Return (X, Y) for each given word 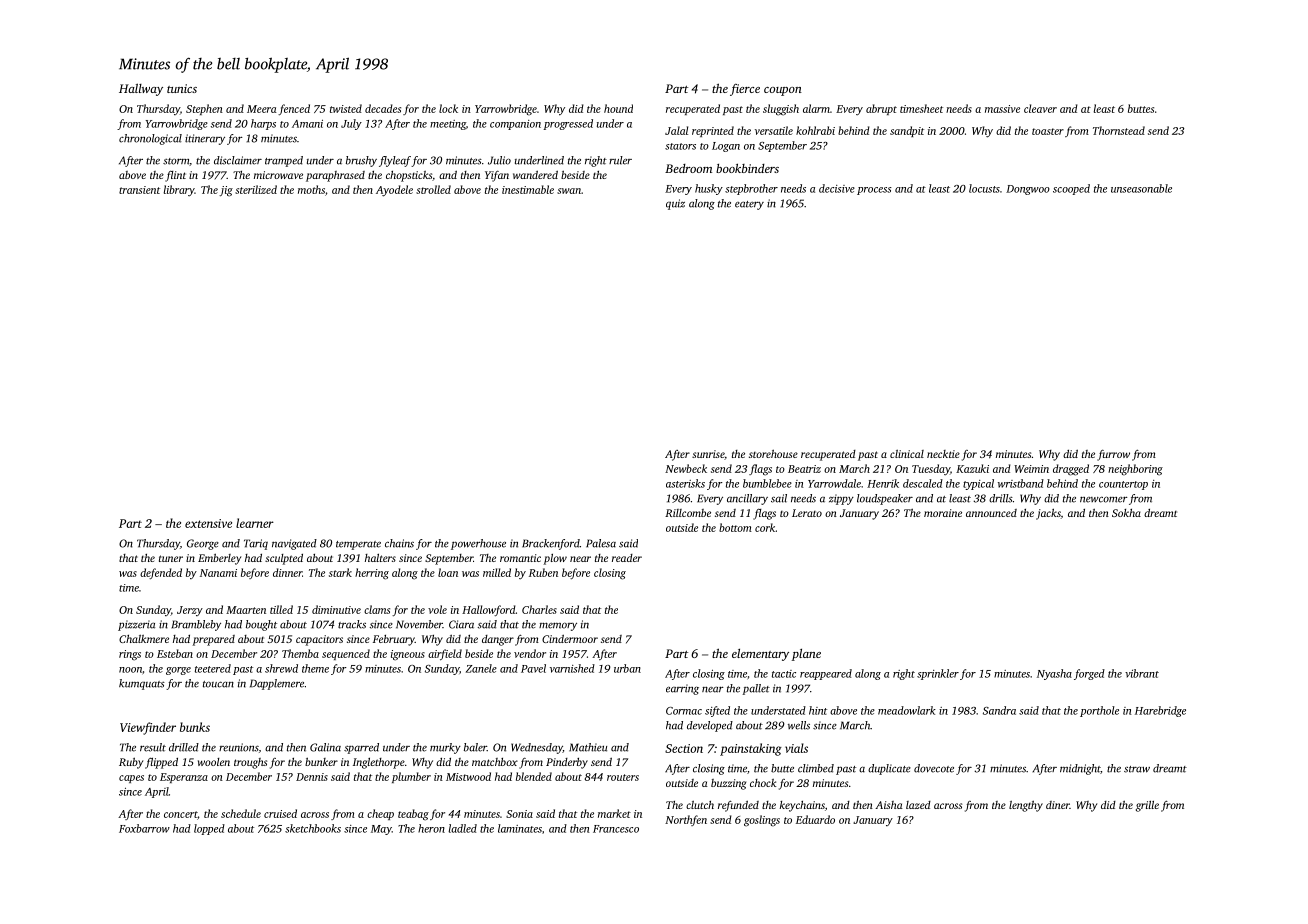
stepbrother (751, 189)
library (179, 190)
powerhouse (478, 544)
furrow (1113, 455)
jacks (1048, 514)
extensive (208, 523)
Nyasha (1054, 674)
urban (627, 668)
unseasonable (1141, 188)
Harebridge (1160, 711)
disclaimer (238, 160)
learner (255, 523)
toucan (218, 684)
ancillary (747, 499)
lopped (209, 829)
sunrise (708, 454)
